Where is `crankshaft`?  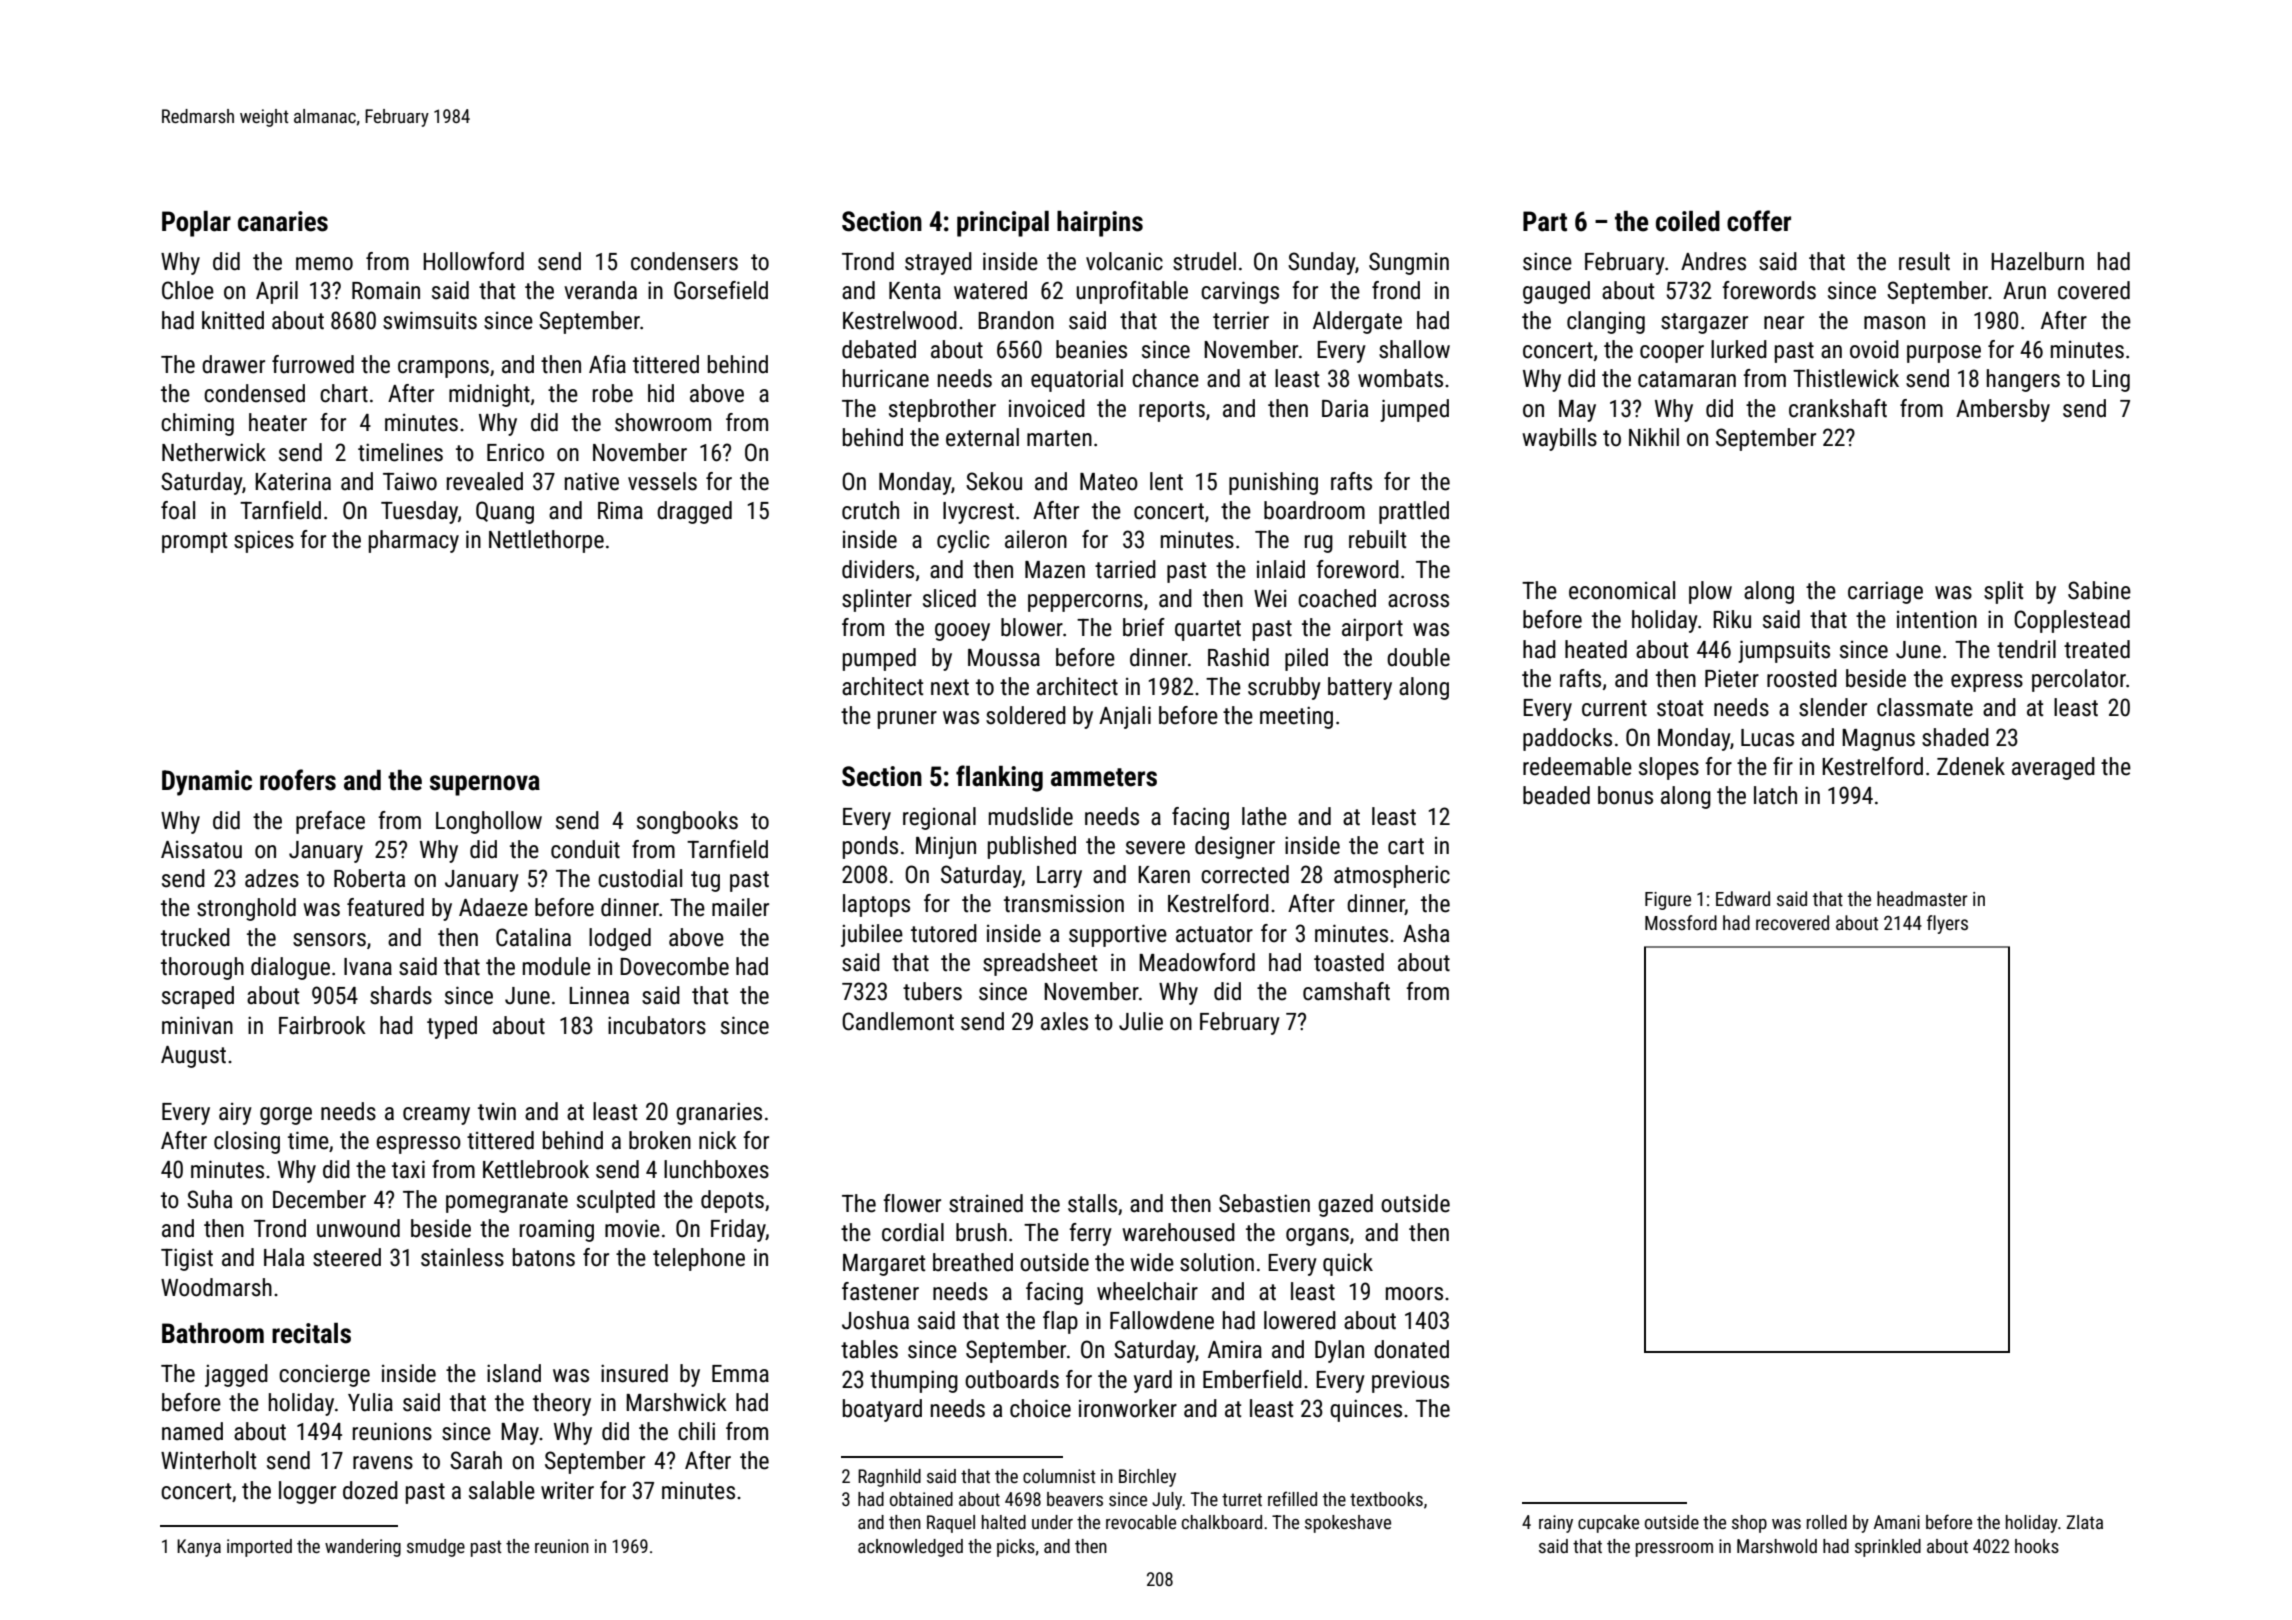 crankshaft is located at coordinates (1838, 408).
